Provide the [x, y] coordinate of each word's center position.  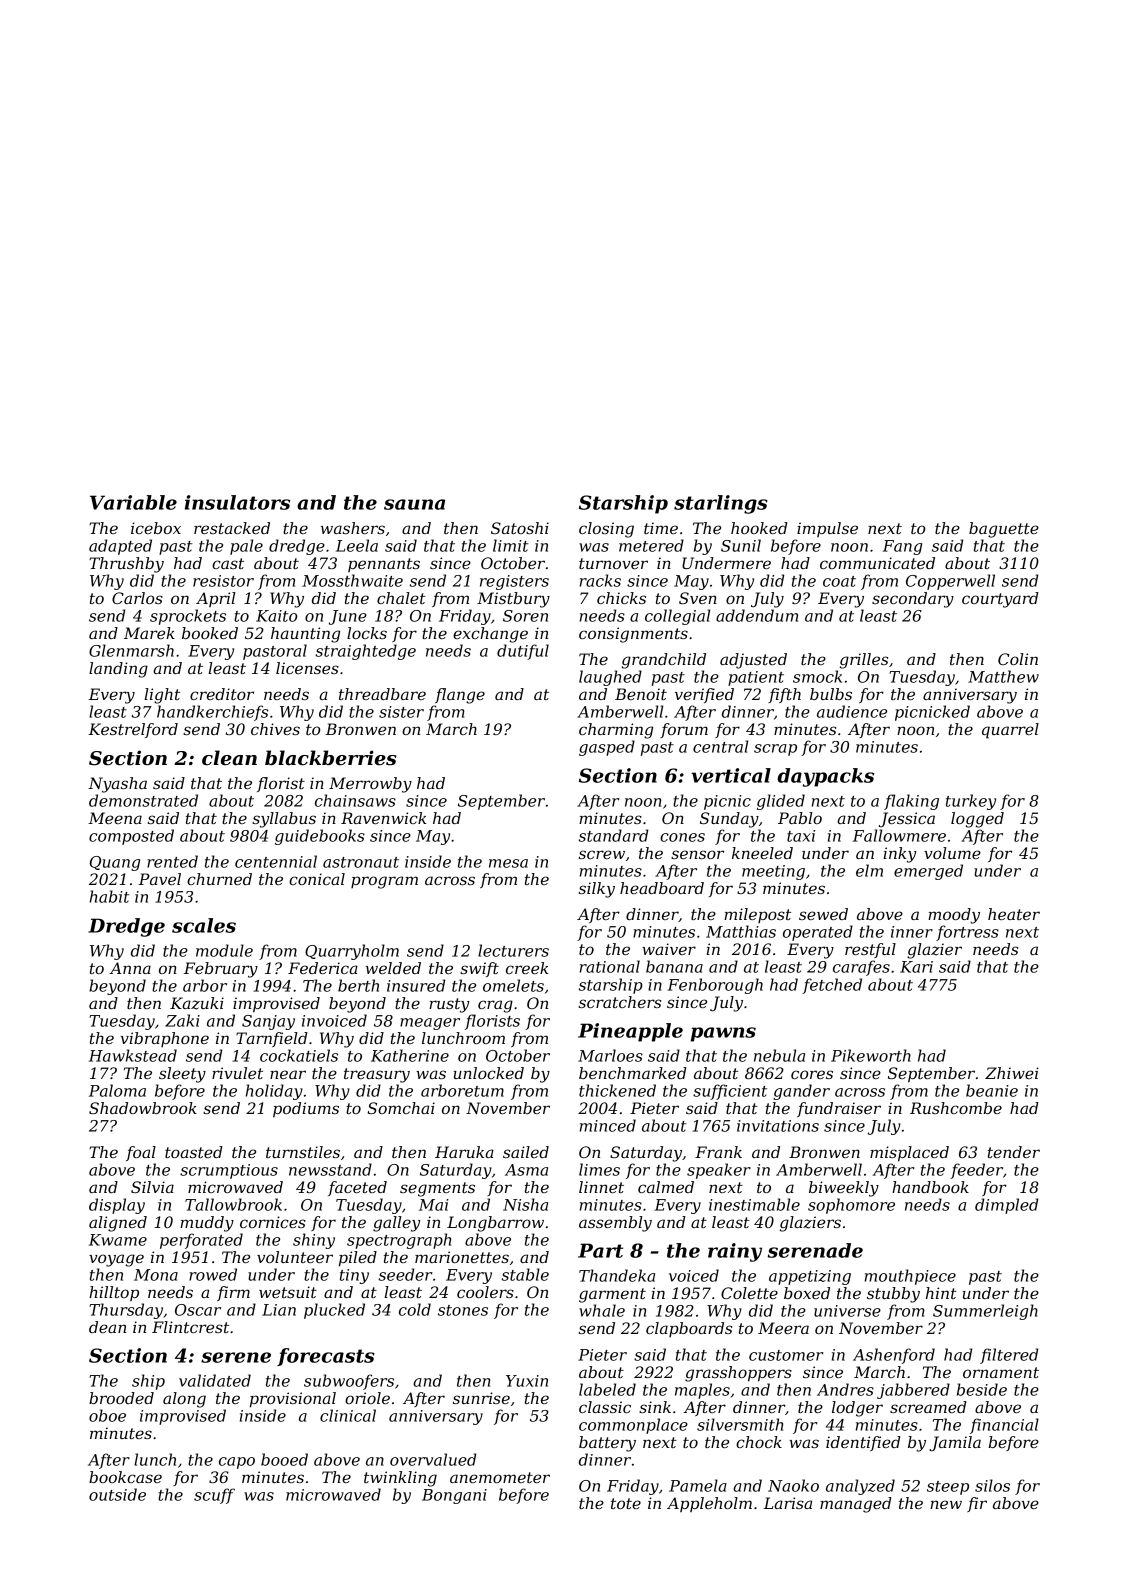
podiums [306, 1109]
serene [236, 1357]
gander [801, 1092]
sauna [414, 504]
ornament [1001, 1372]
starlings [721, 504]
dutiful [523, 652]
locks [367, 633]
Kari [916, 967]
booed [284, 1459]
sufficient [730, 1092]
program [384, 882]
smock [817, 676]
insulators [237, 502]
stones [463, 1310]
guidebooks [320, 837]
